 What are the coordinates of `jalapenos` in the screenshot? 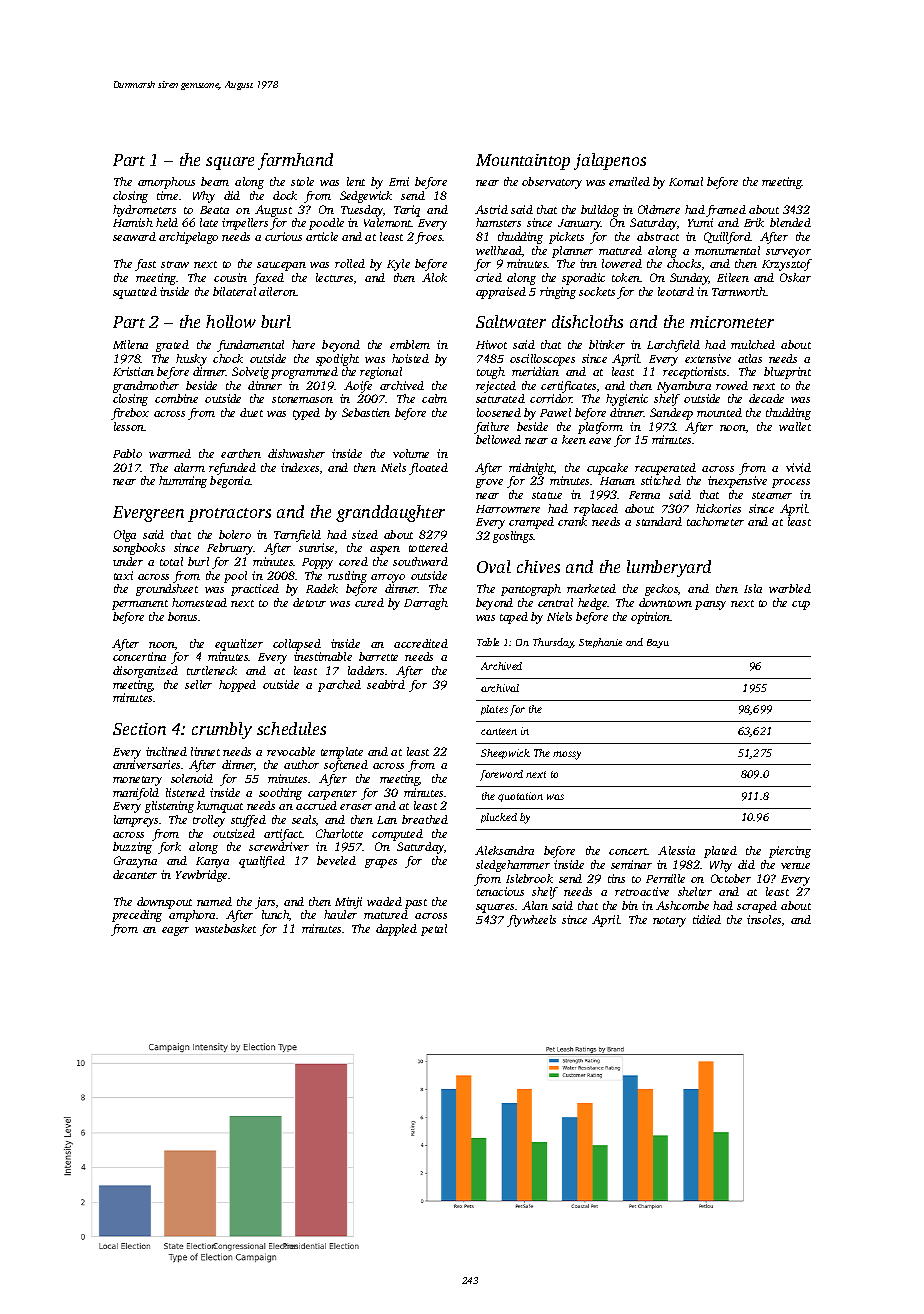 It's located at (610, 161).
